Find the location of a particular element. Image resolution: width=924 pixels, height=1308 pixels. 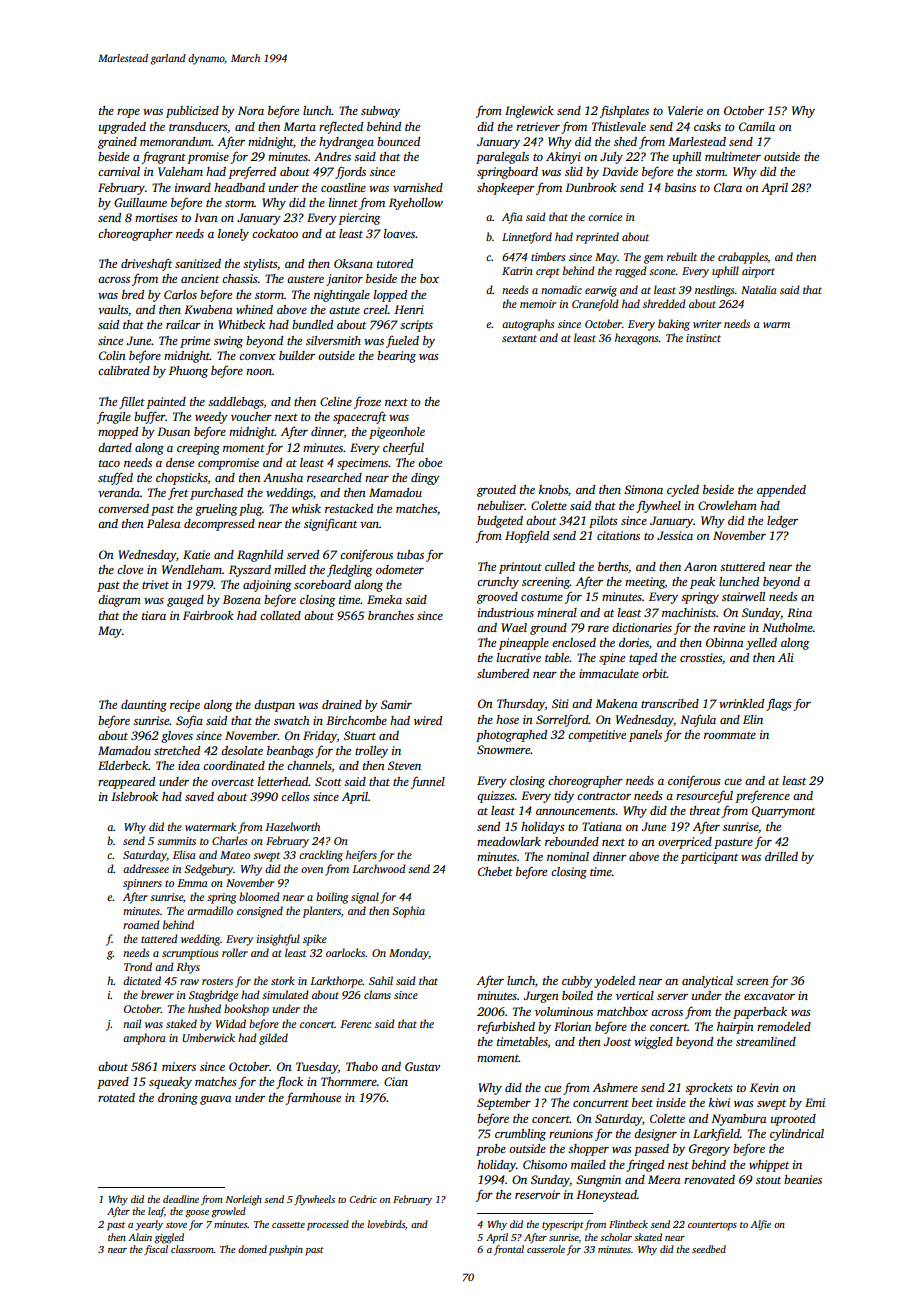

frontal is located at coordinates (509, 1250).
